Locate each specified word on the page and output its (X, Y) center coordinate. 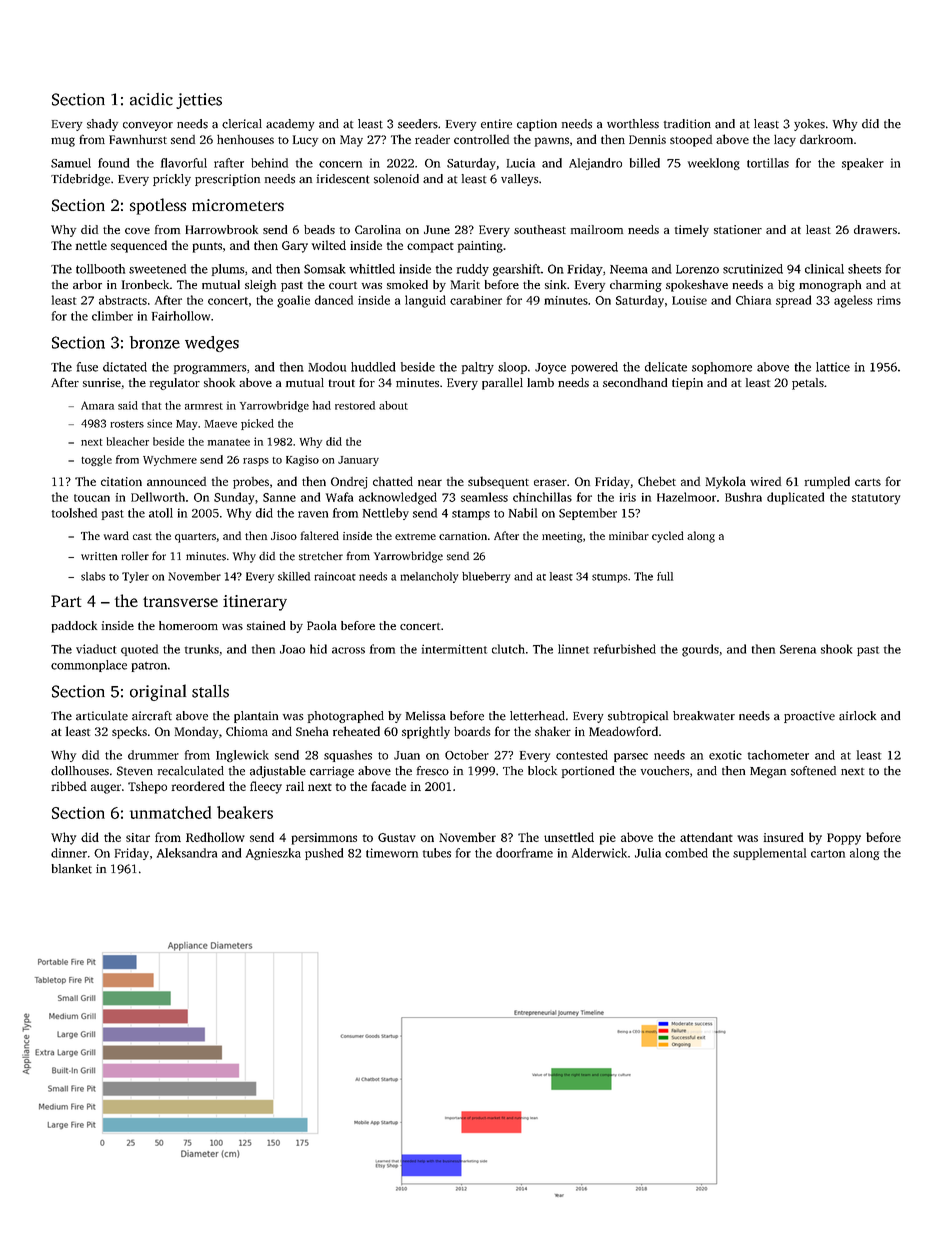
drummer (153, 755)
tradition (687, 124)
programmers (210, 369)
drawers (875, 229)
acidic (151, 99)
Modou (327, 367)
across (348, 650)
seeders (418, 124)
